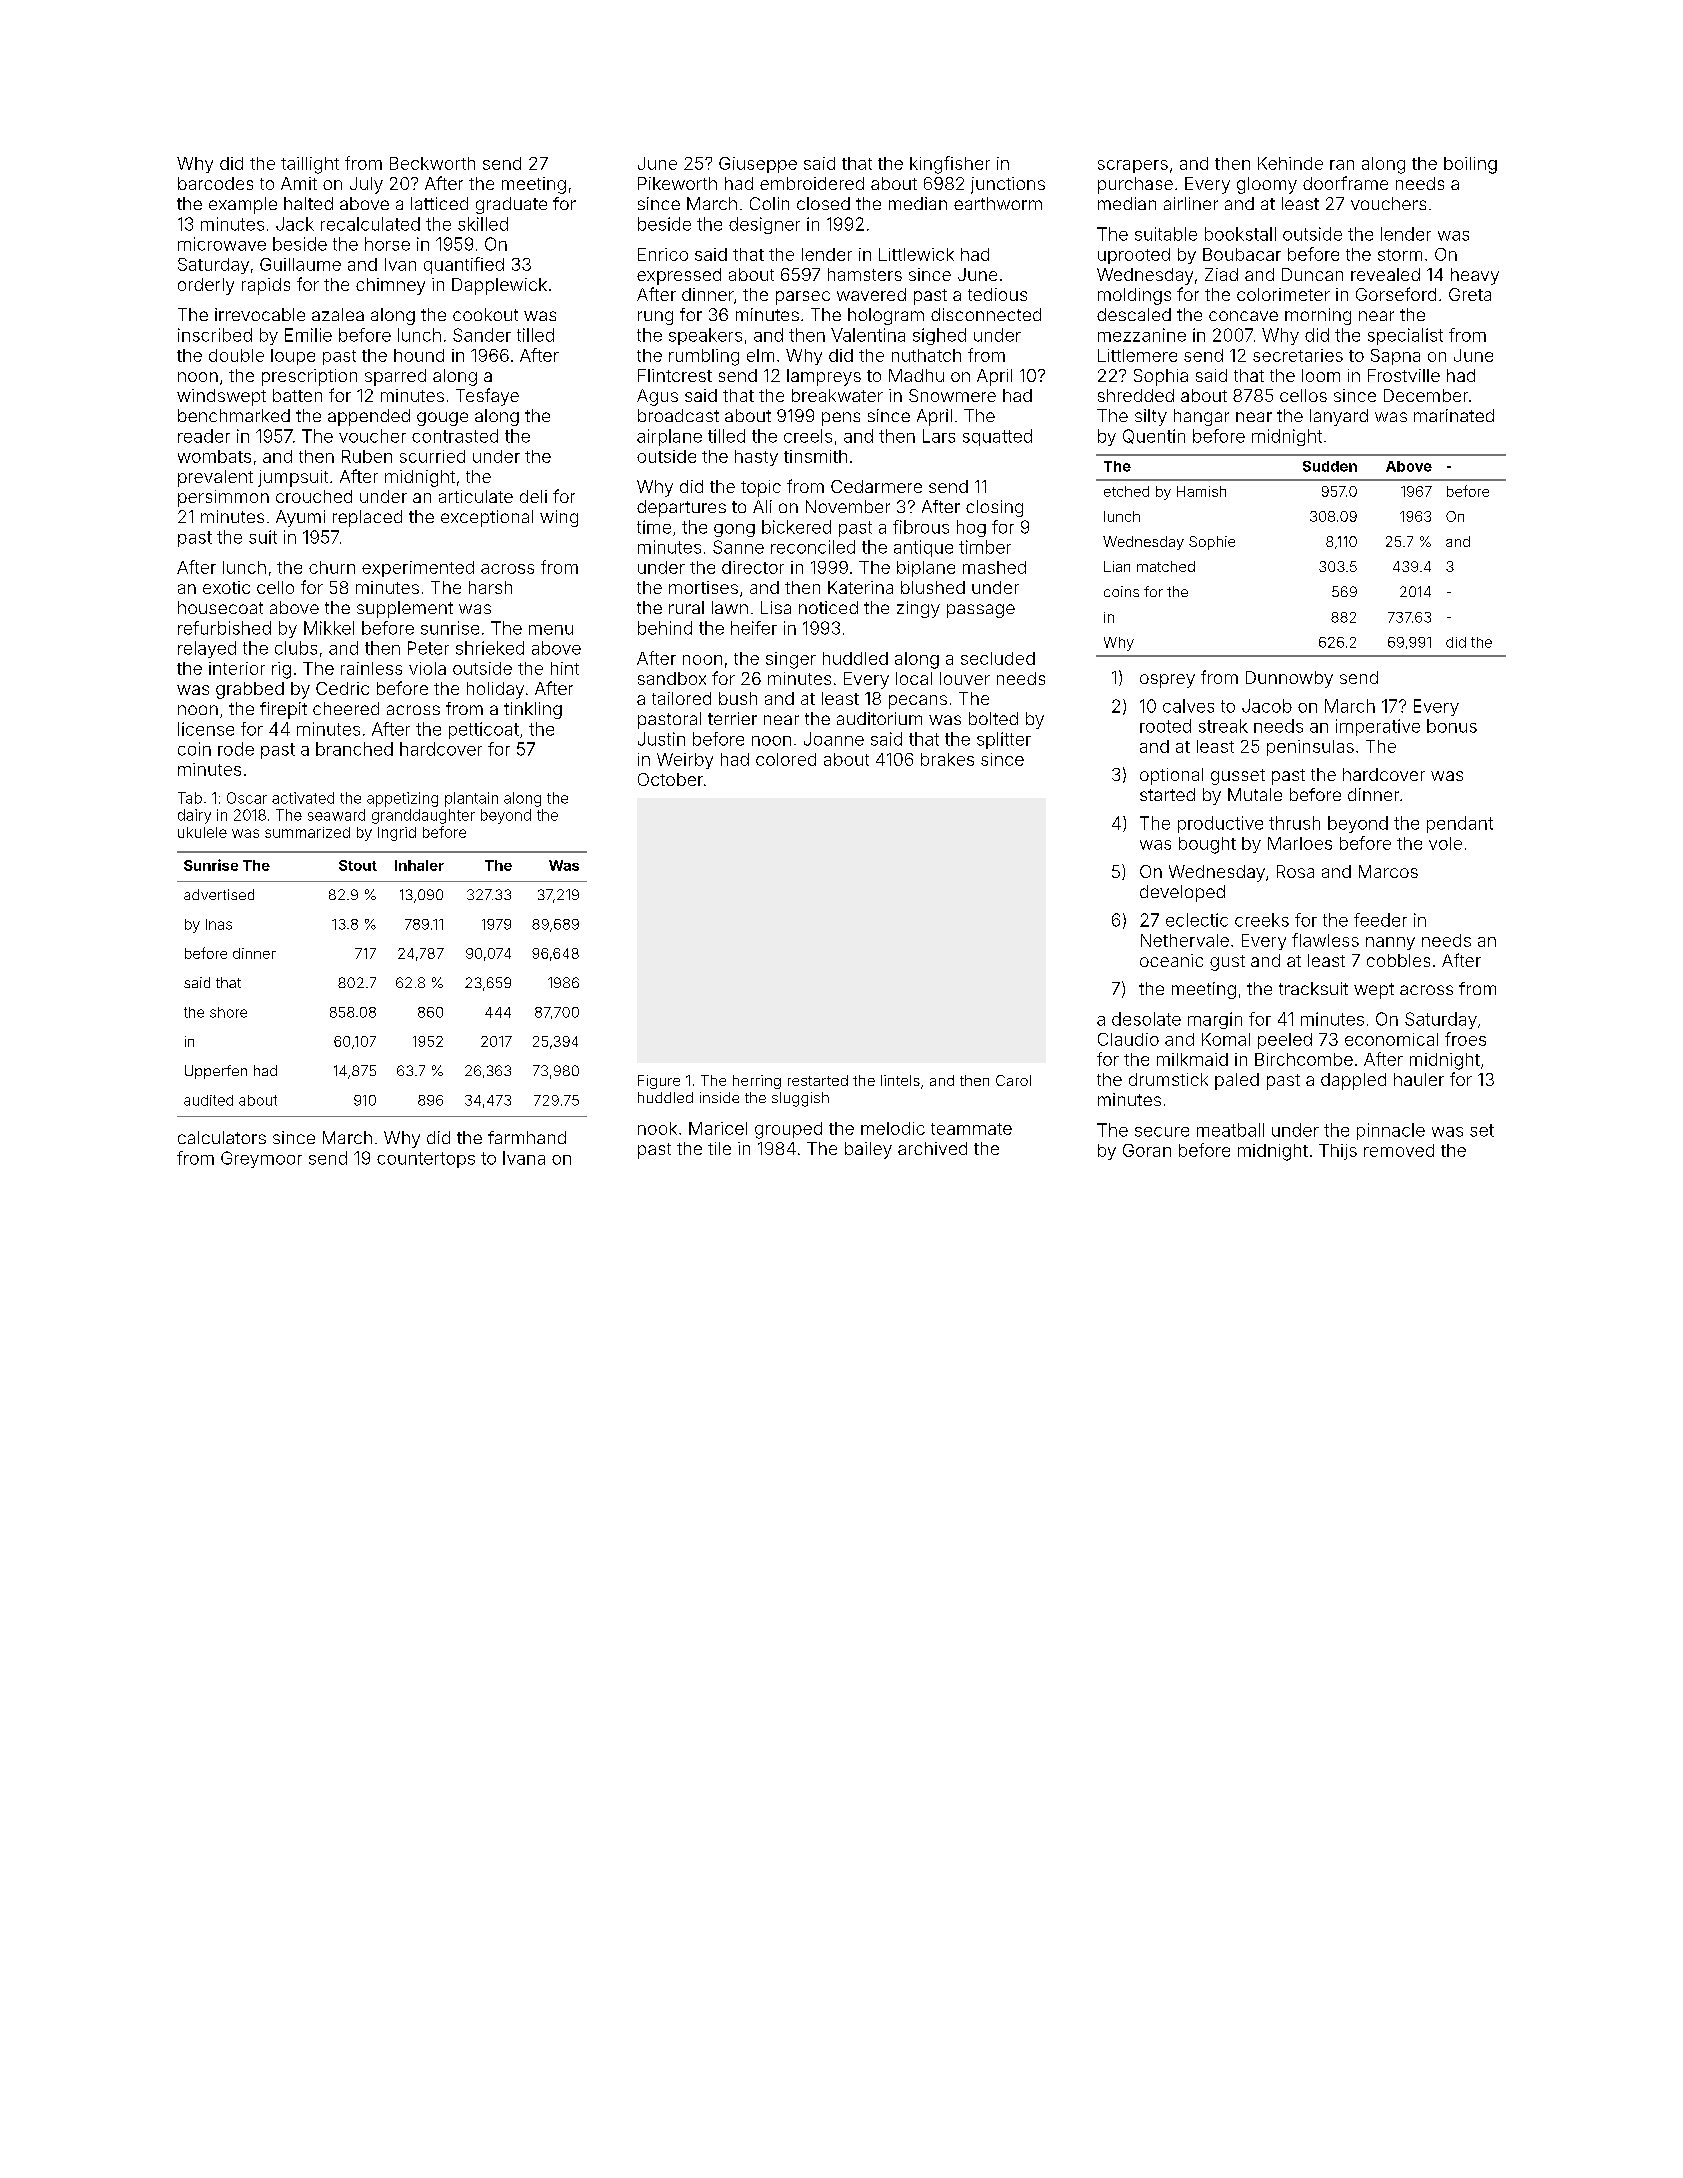  I want to click on exotic, so click(226, 587).
